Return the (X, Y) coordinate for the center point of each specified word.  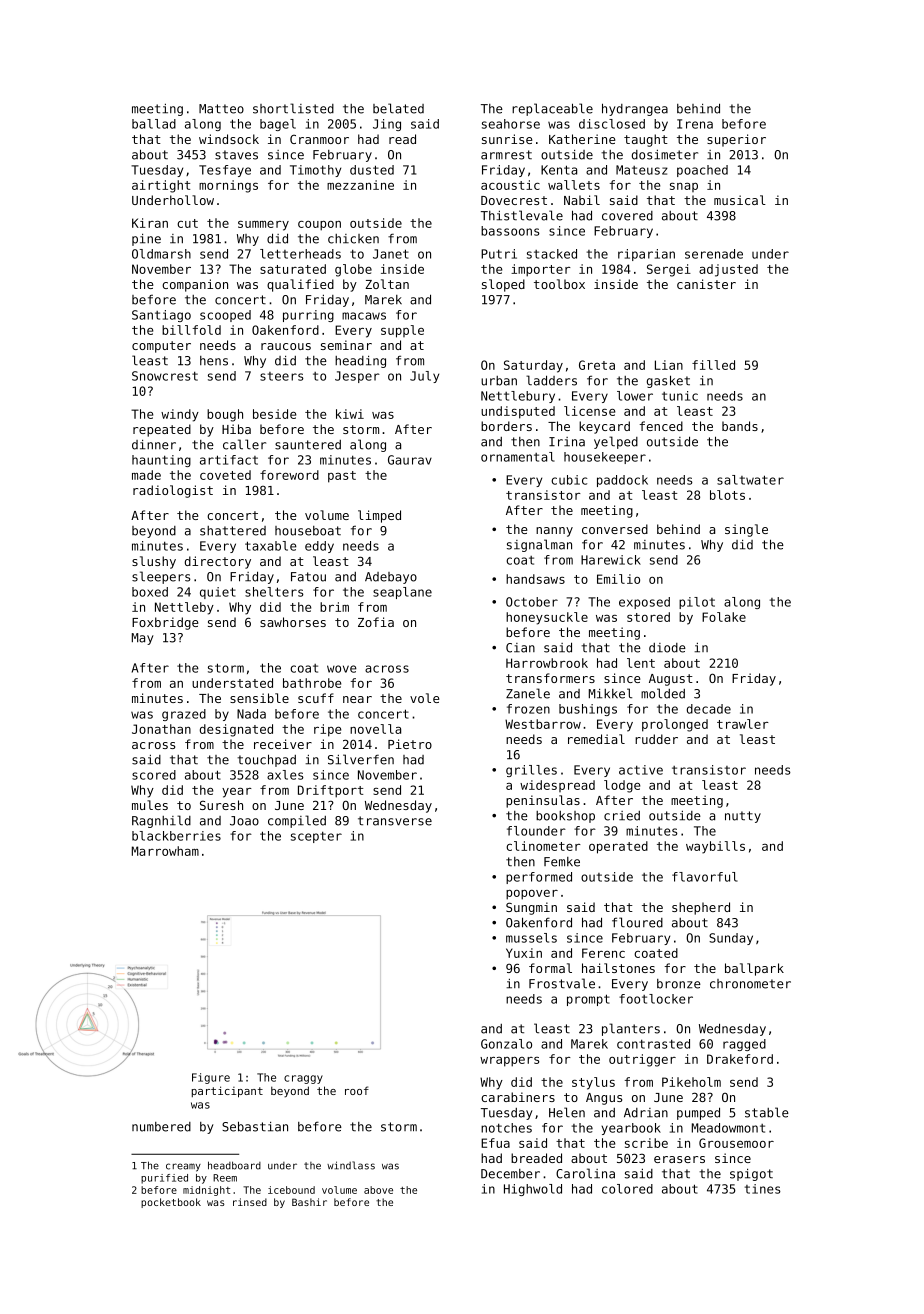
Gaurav (410, 460)
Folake (724, 617)
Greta (597, 365)
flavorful (705, 877)
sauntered (308, 445)
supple (402, 331)
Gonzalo (506, 1044)
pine (146, 240)
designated (236, 730)
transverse (395, 821)
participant (227, 1092)
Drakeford (740, 1059)
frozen (528, 709)
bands (740, 426)
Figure (211, 1078)
